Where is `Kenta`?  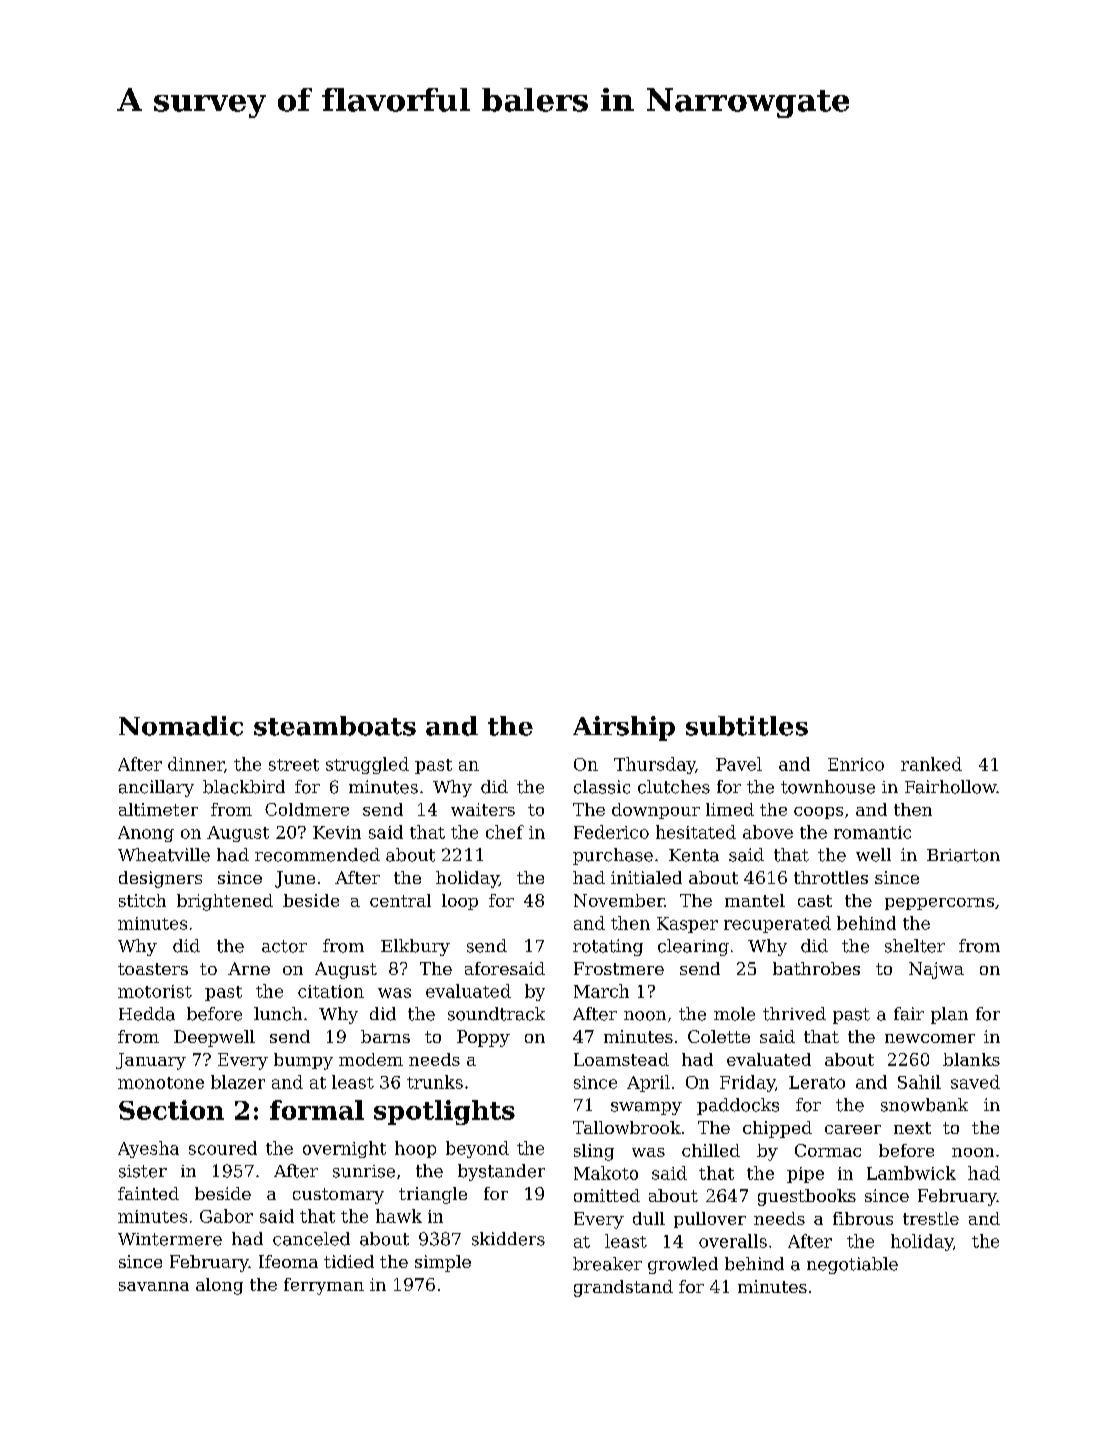
Kenta is located at coordinates (694, 855).
